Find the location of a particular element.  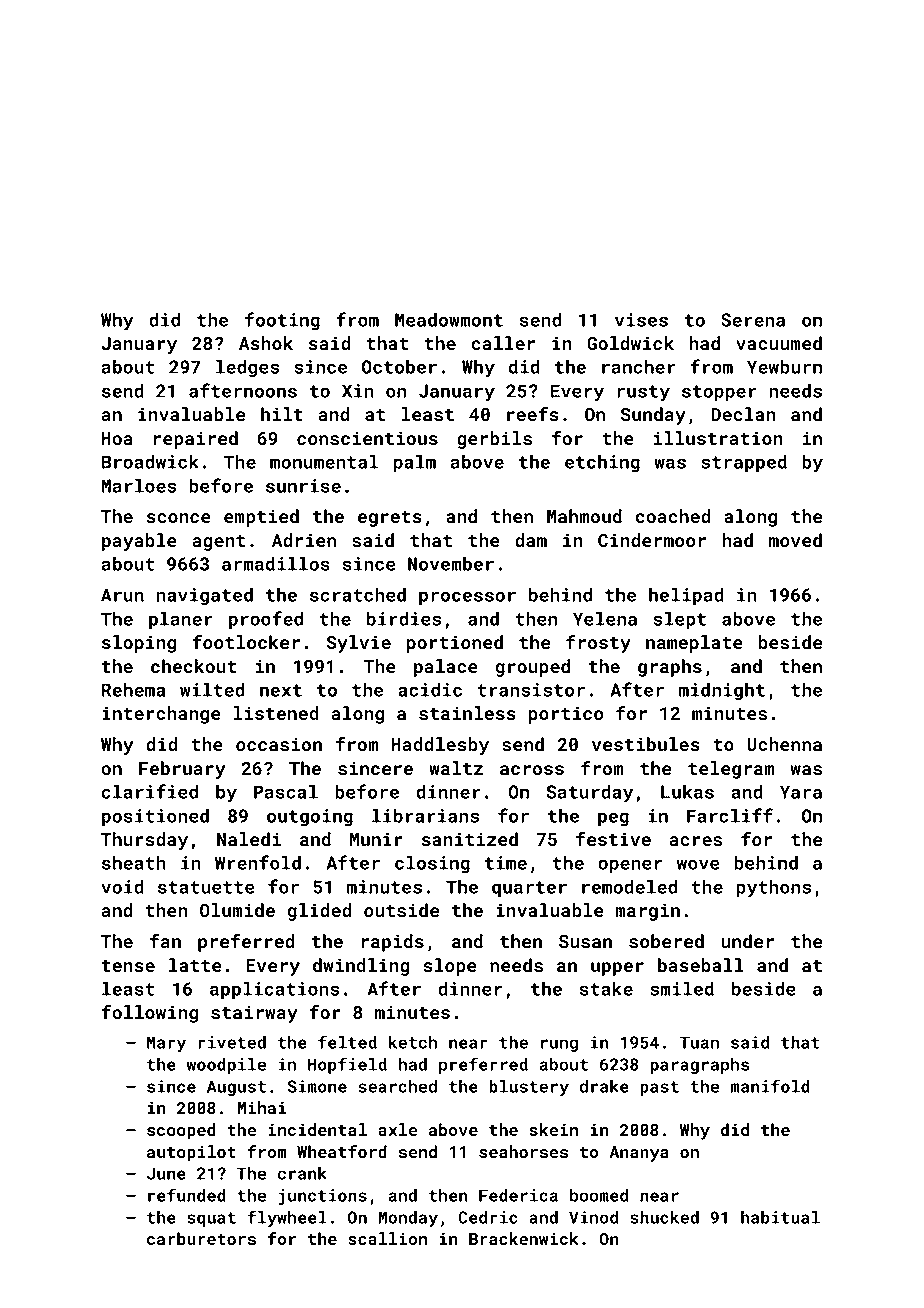

statuette is located at coordinates (206, 887).
